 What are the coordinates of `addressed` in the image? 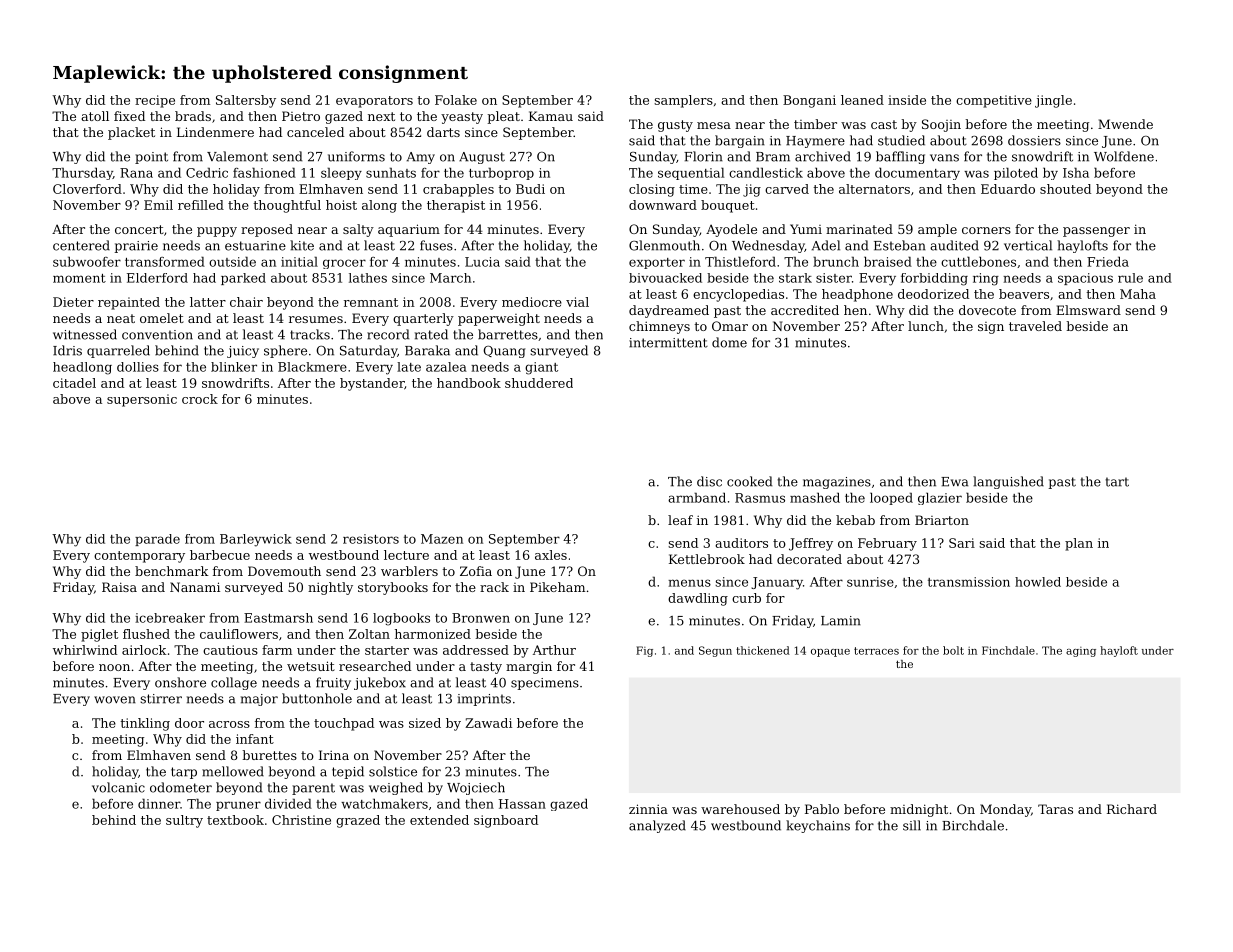 It's located at (476, 650).
